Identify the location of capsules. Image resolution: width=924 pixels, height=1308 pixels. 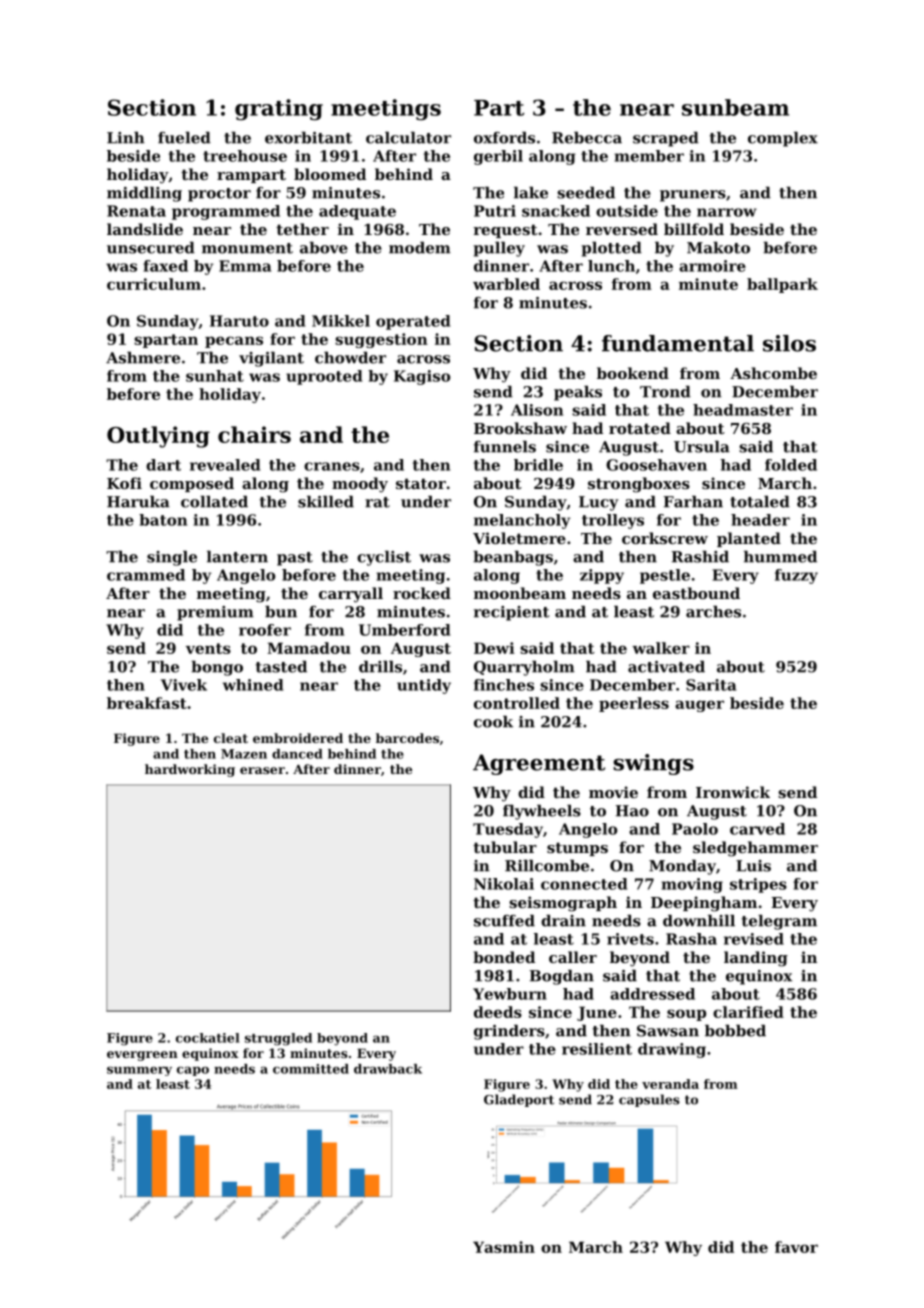
(649, 1100).
